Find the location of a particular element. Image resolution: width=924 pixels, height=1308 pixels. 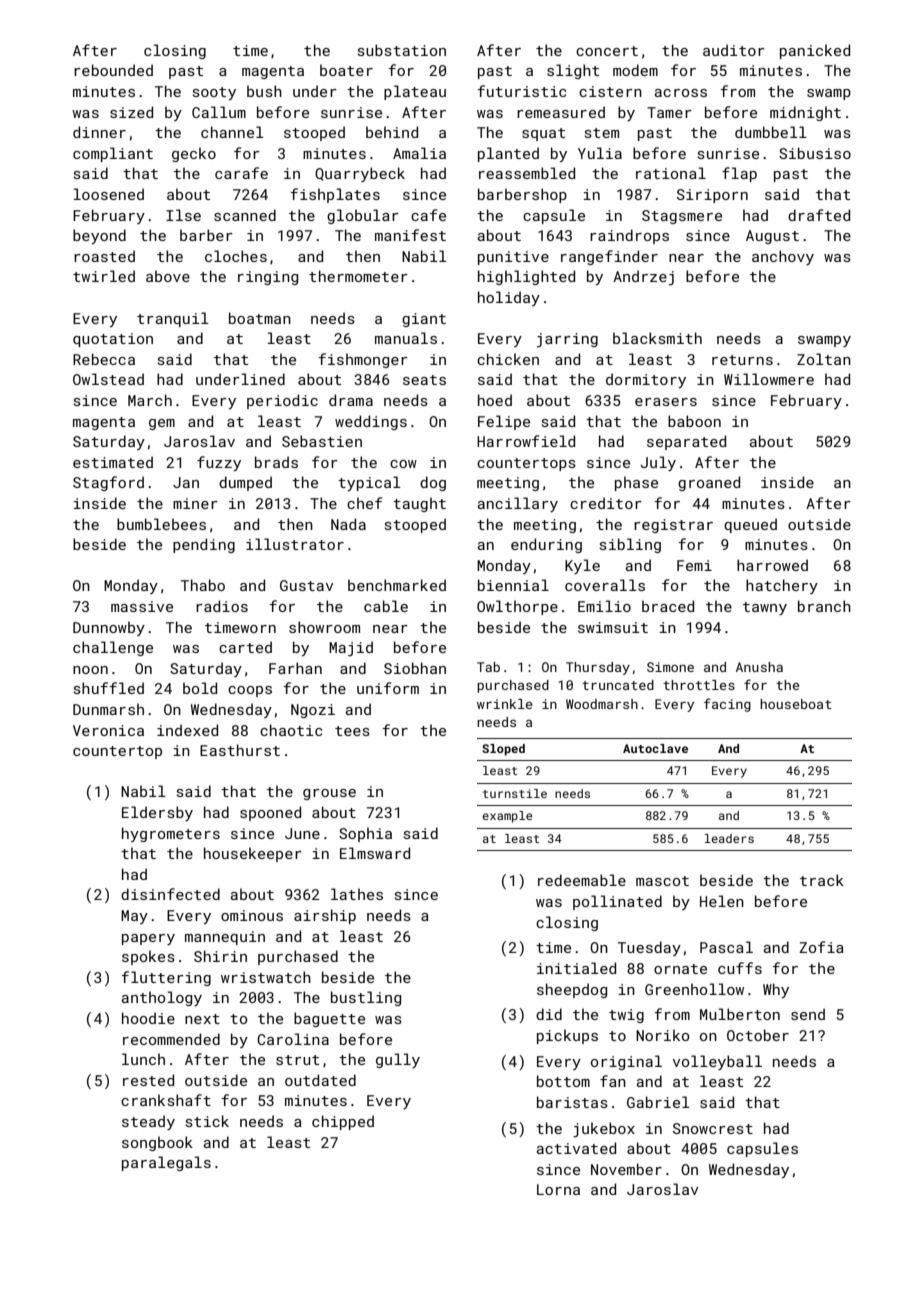

holiday is located at coordinates (509, 298).
